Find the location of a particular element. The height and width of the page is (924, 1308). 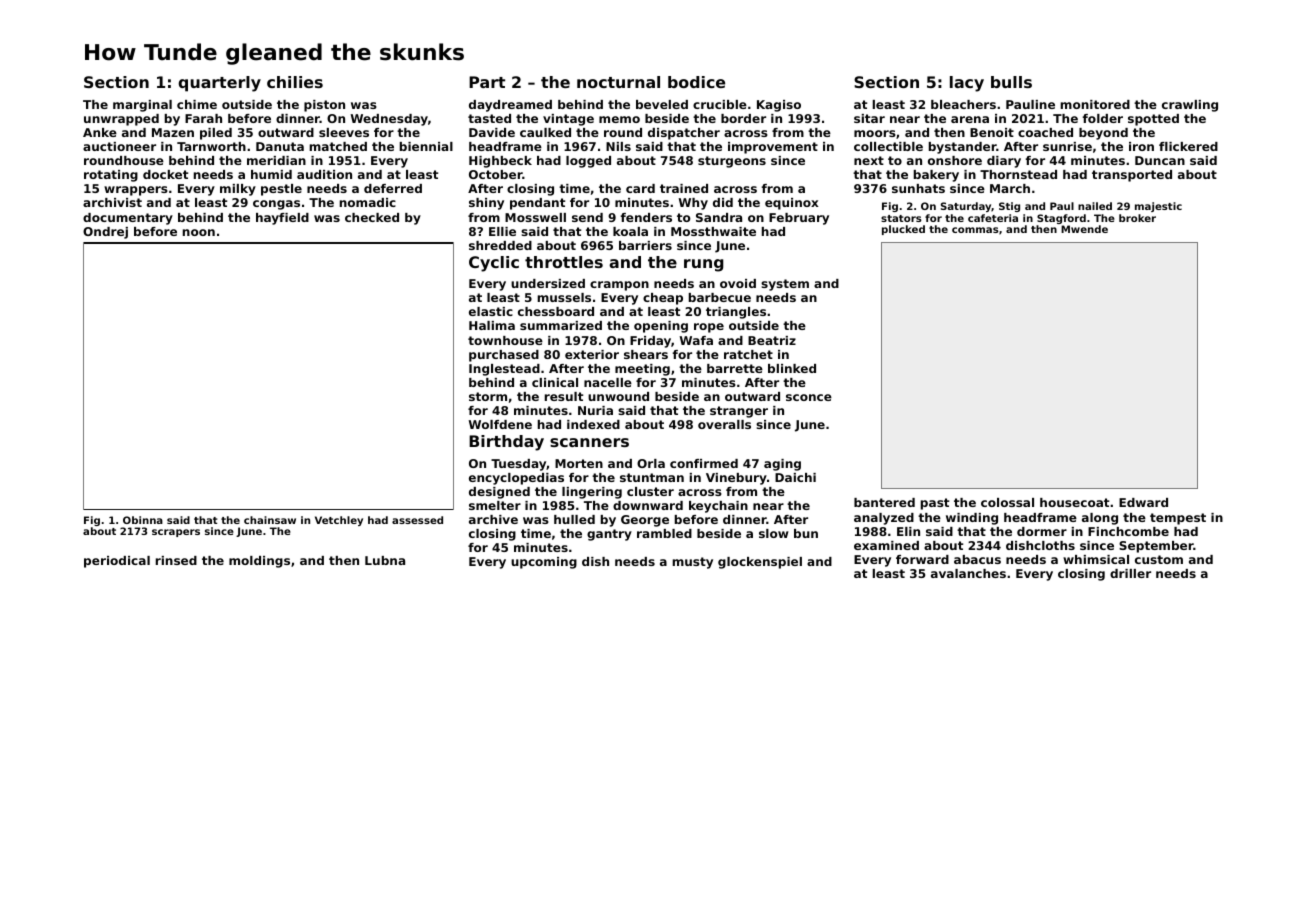

Edward is located at coordinates (1143, 502).
